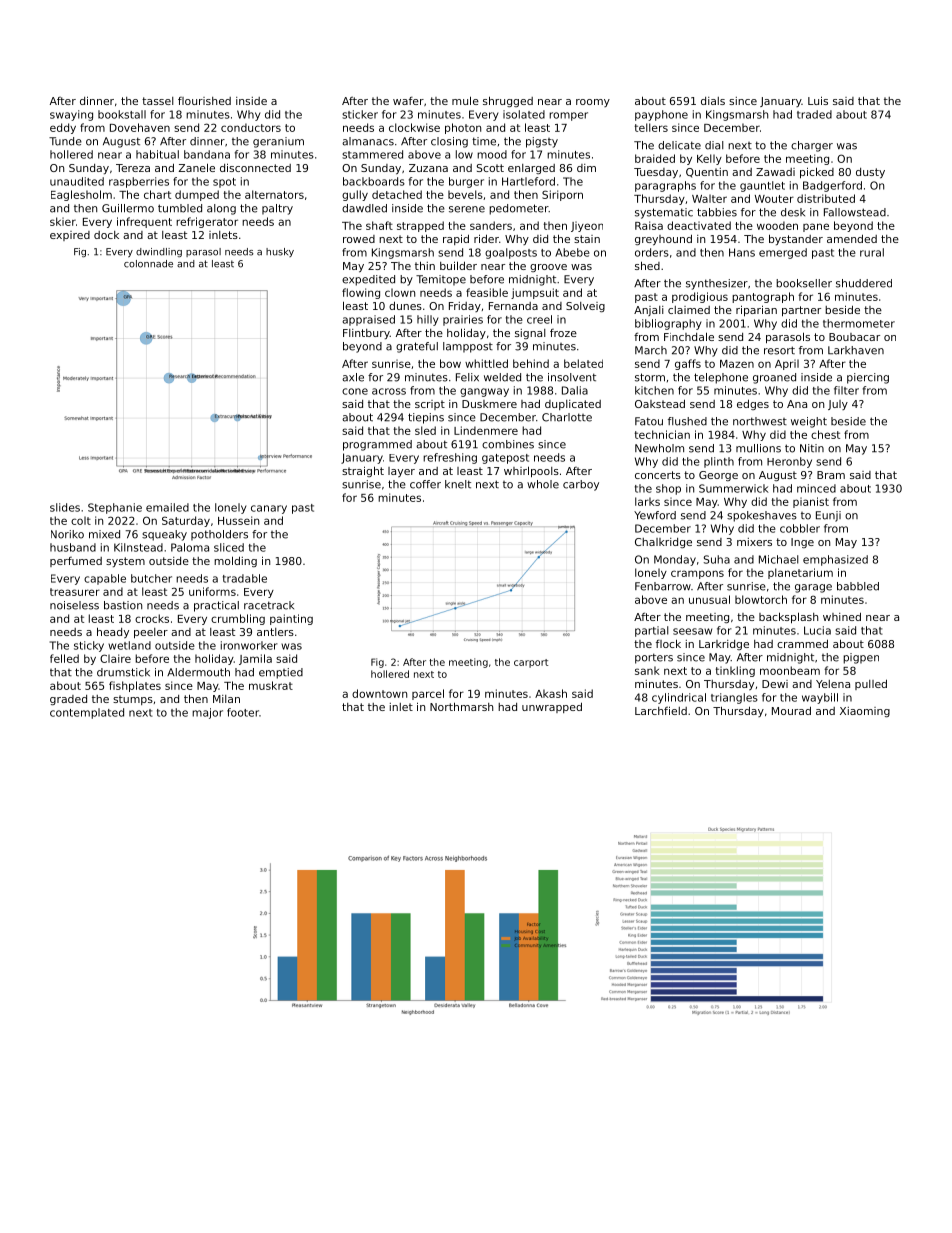 The width and height of the screenshot is (952, 1233). What do you see at coordinates (377, 445) in the screenshot?
I see `programmed` at bounding box center [377, 445].
